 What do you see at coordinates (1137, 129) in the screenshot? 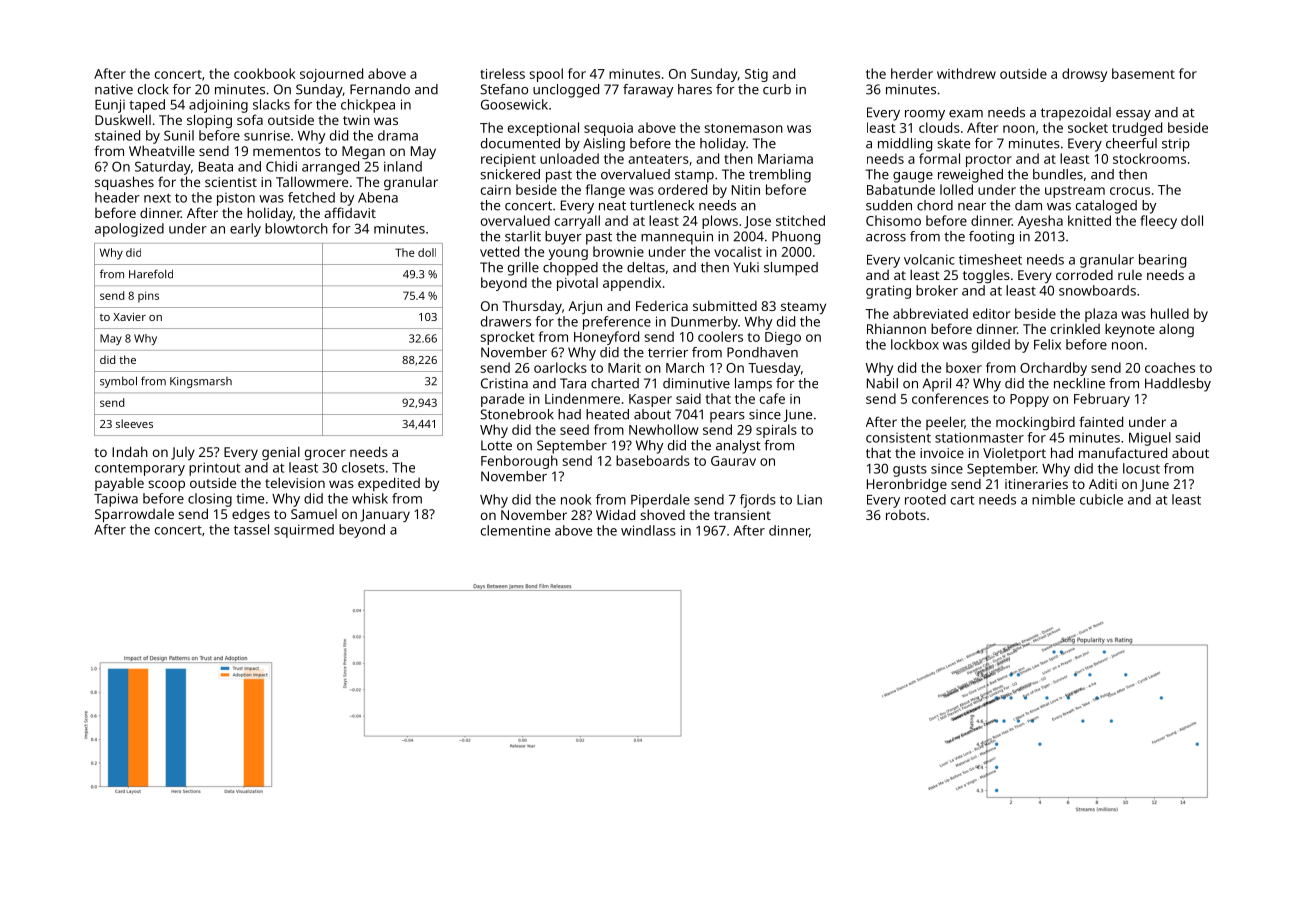
I see `trudged` at bounding box center [1137, 129].
